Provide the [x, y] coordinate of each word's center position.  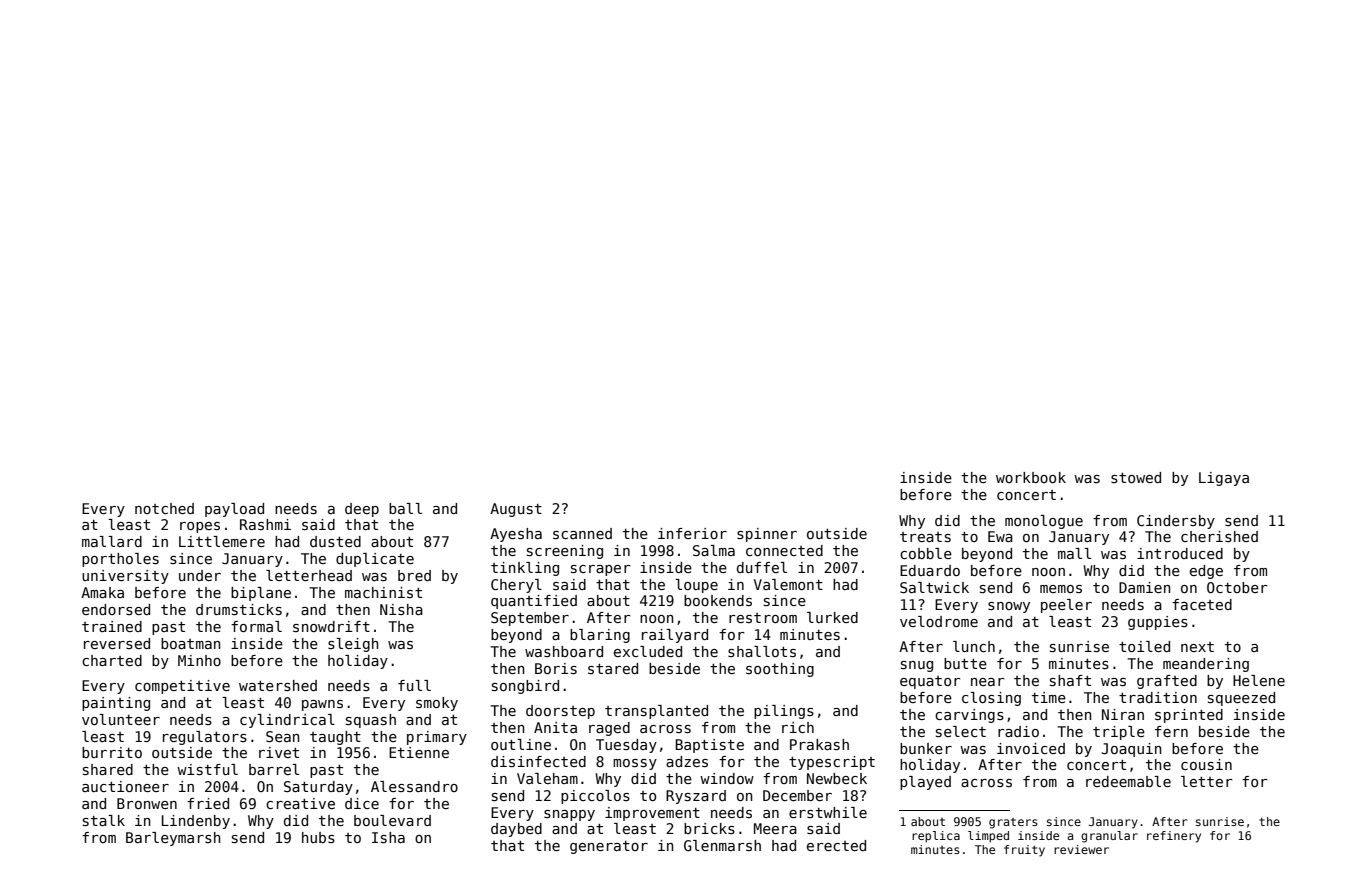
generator [609, 847]
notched [164, 508]
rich [798, 727]
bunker [926, 748]
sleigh [353, 645]
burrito [112, 752]
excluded [648, 651]
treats [925, 537]
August [516, 510]
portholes [120, 560]
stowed [1136, 477]
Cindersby [1176, 522]
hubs [318, 837]
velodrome [939, 621]
